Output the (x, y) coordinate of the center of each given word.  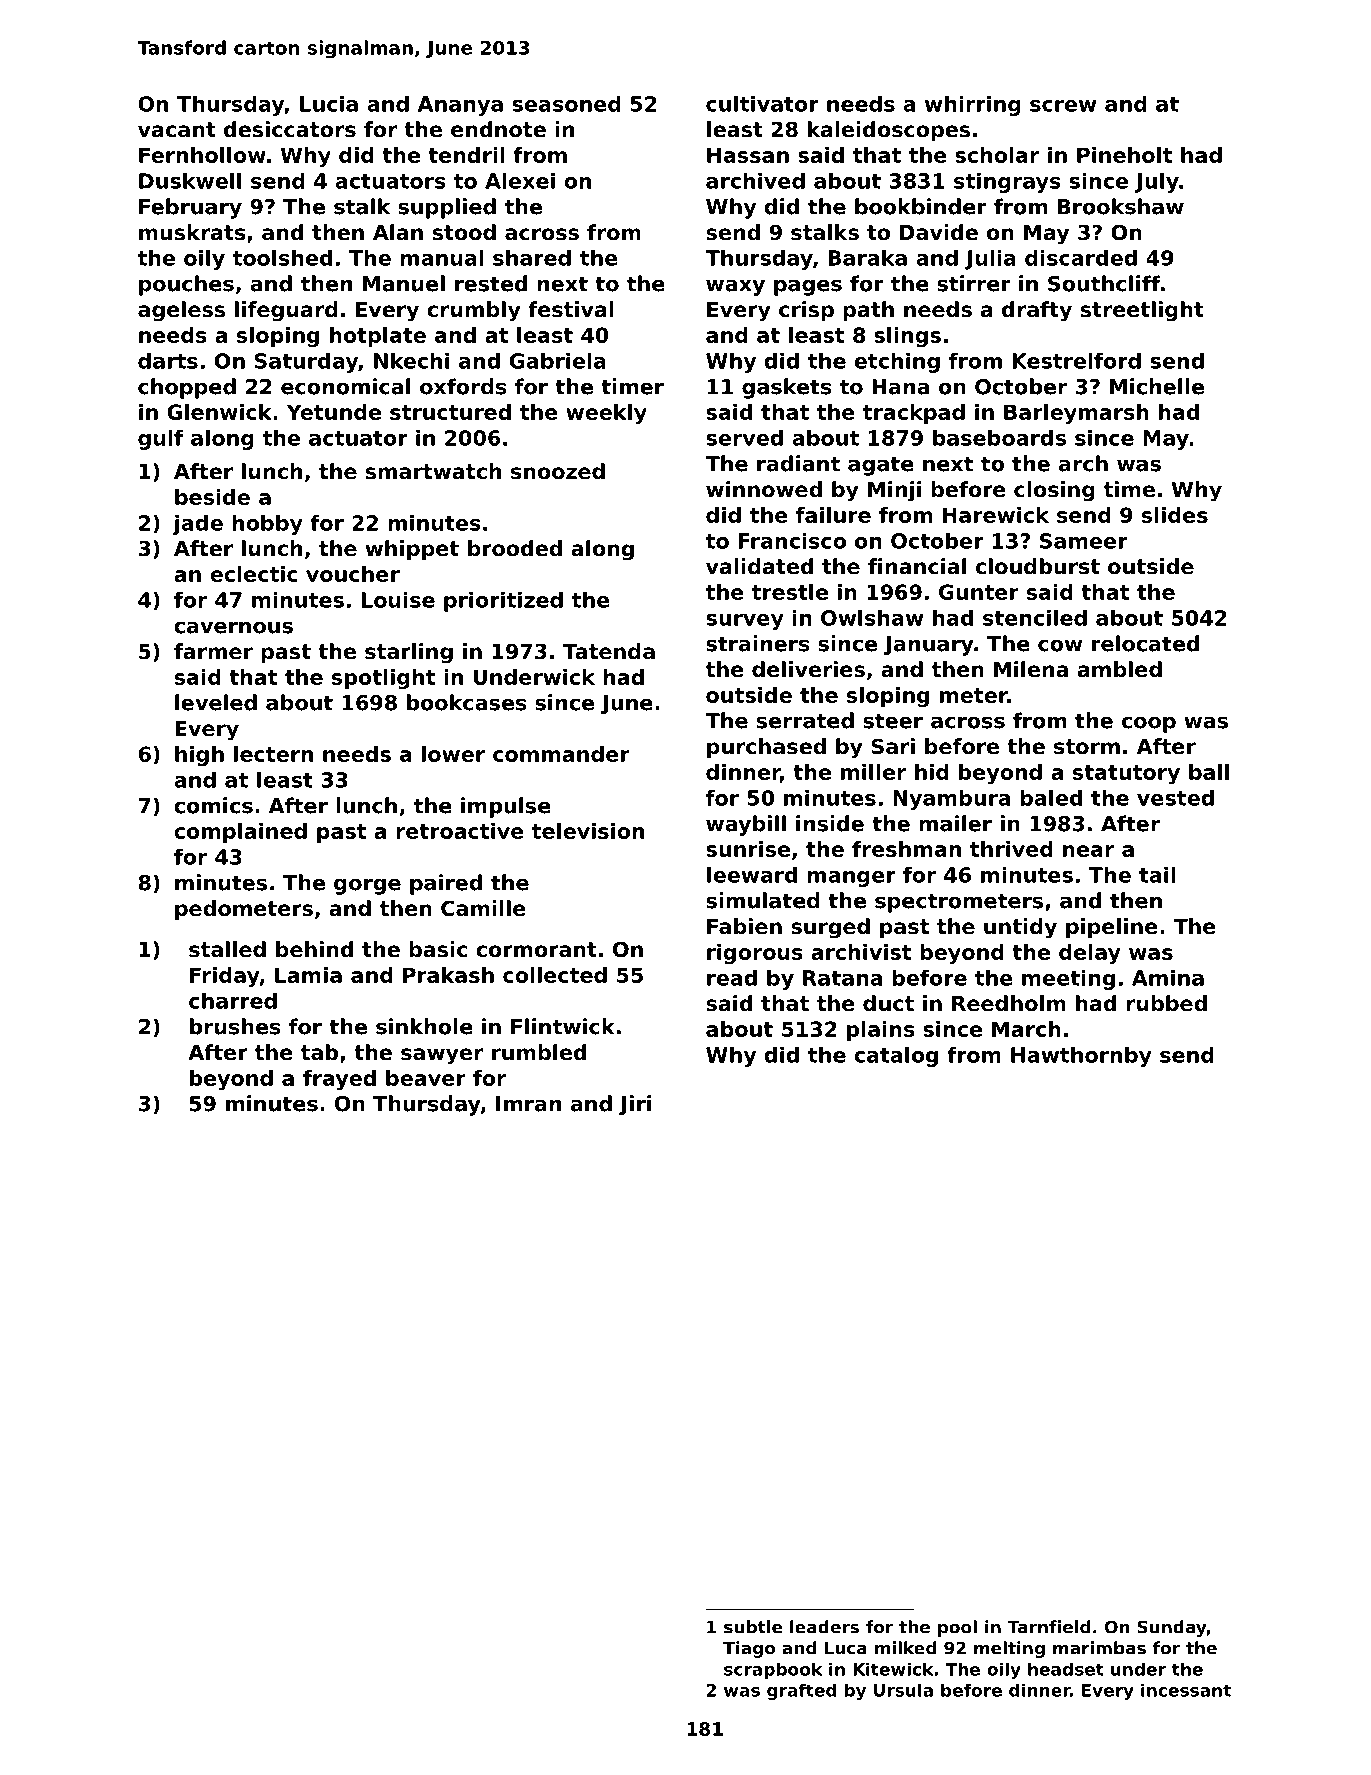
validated (759, 566)
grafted (801, 1691)
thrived (1011, 849)
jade (198, 524)
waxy (735, 287)
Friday (225, 977)
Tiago (749, 1649)
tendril (466, 155)
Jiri (635, 1105)
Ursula (903, 1690)
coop (1149, 724)
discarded (1081, 258)
